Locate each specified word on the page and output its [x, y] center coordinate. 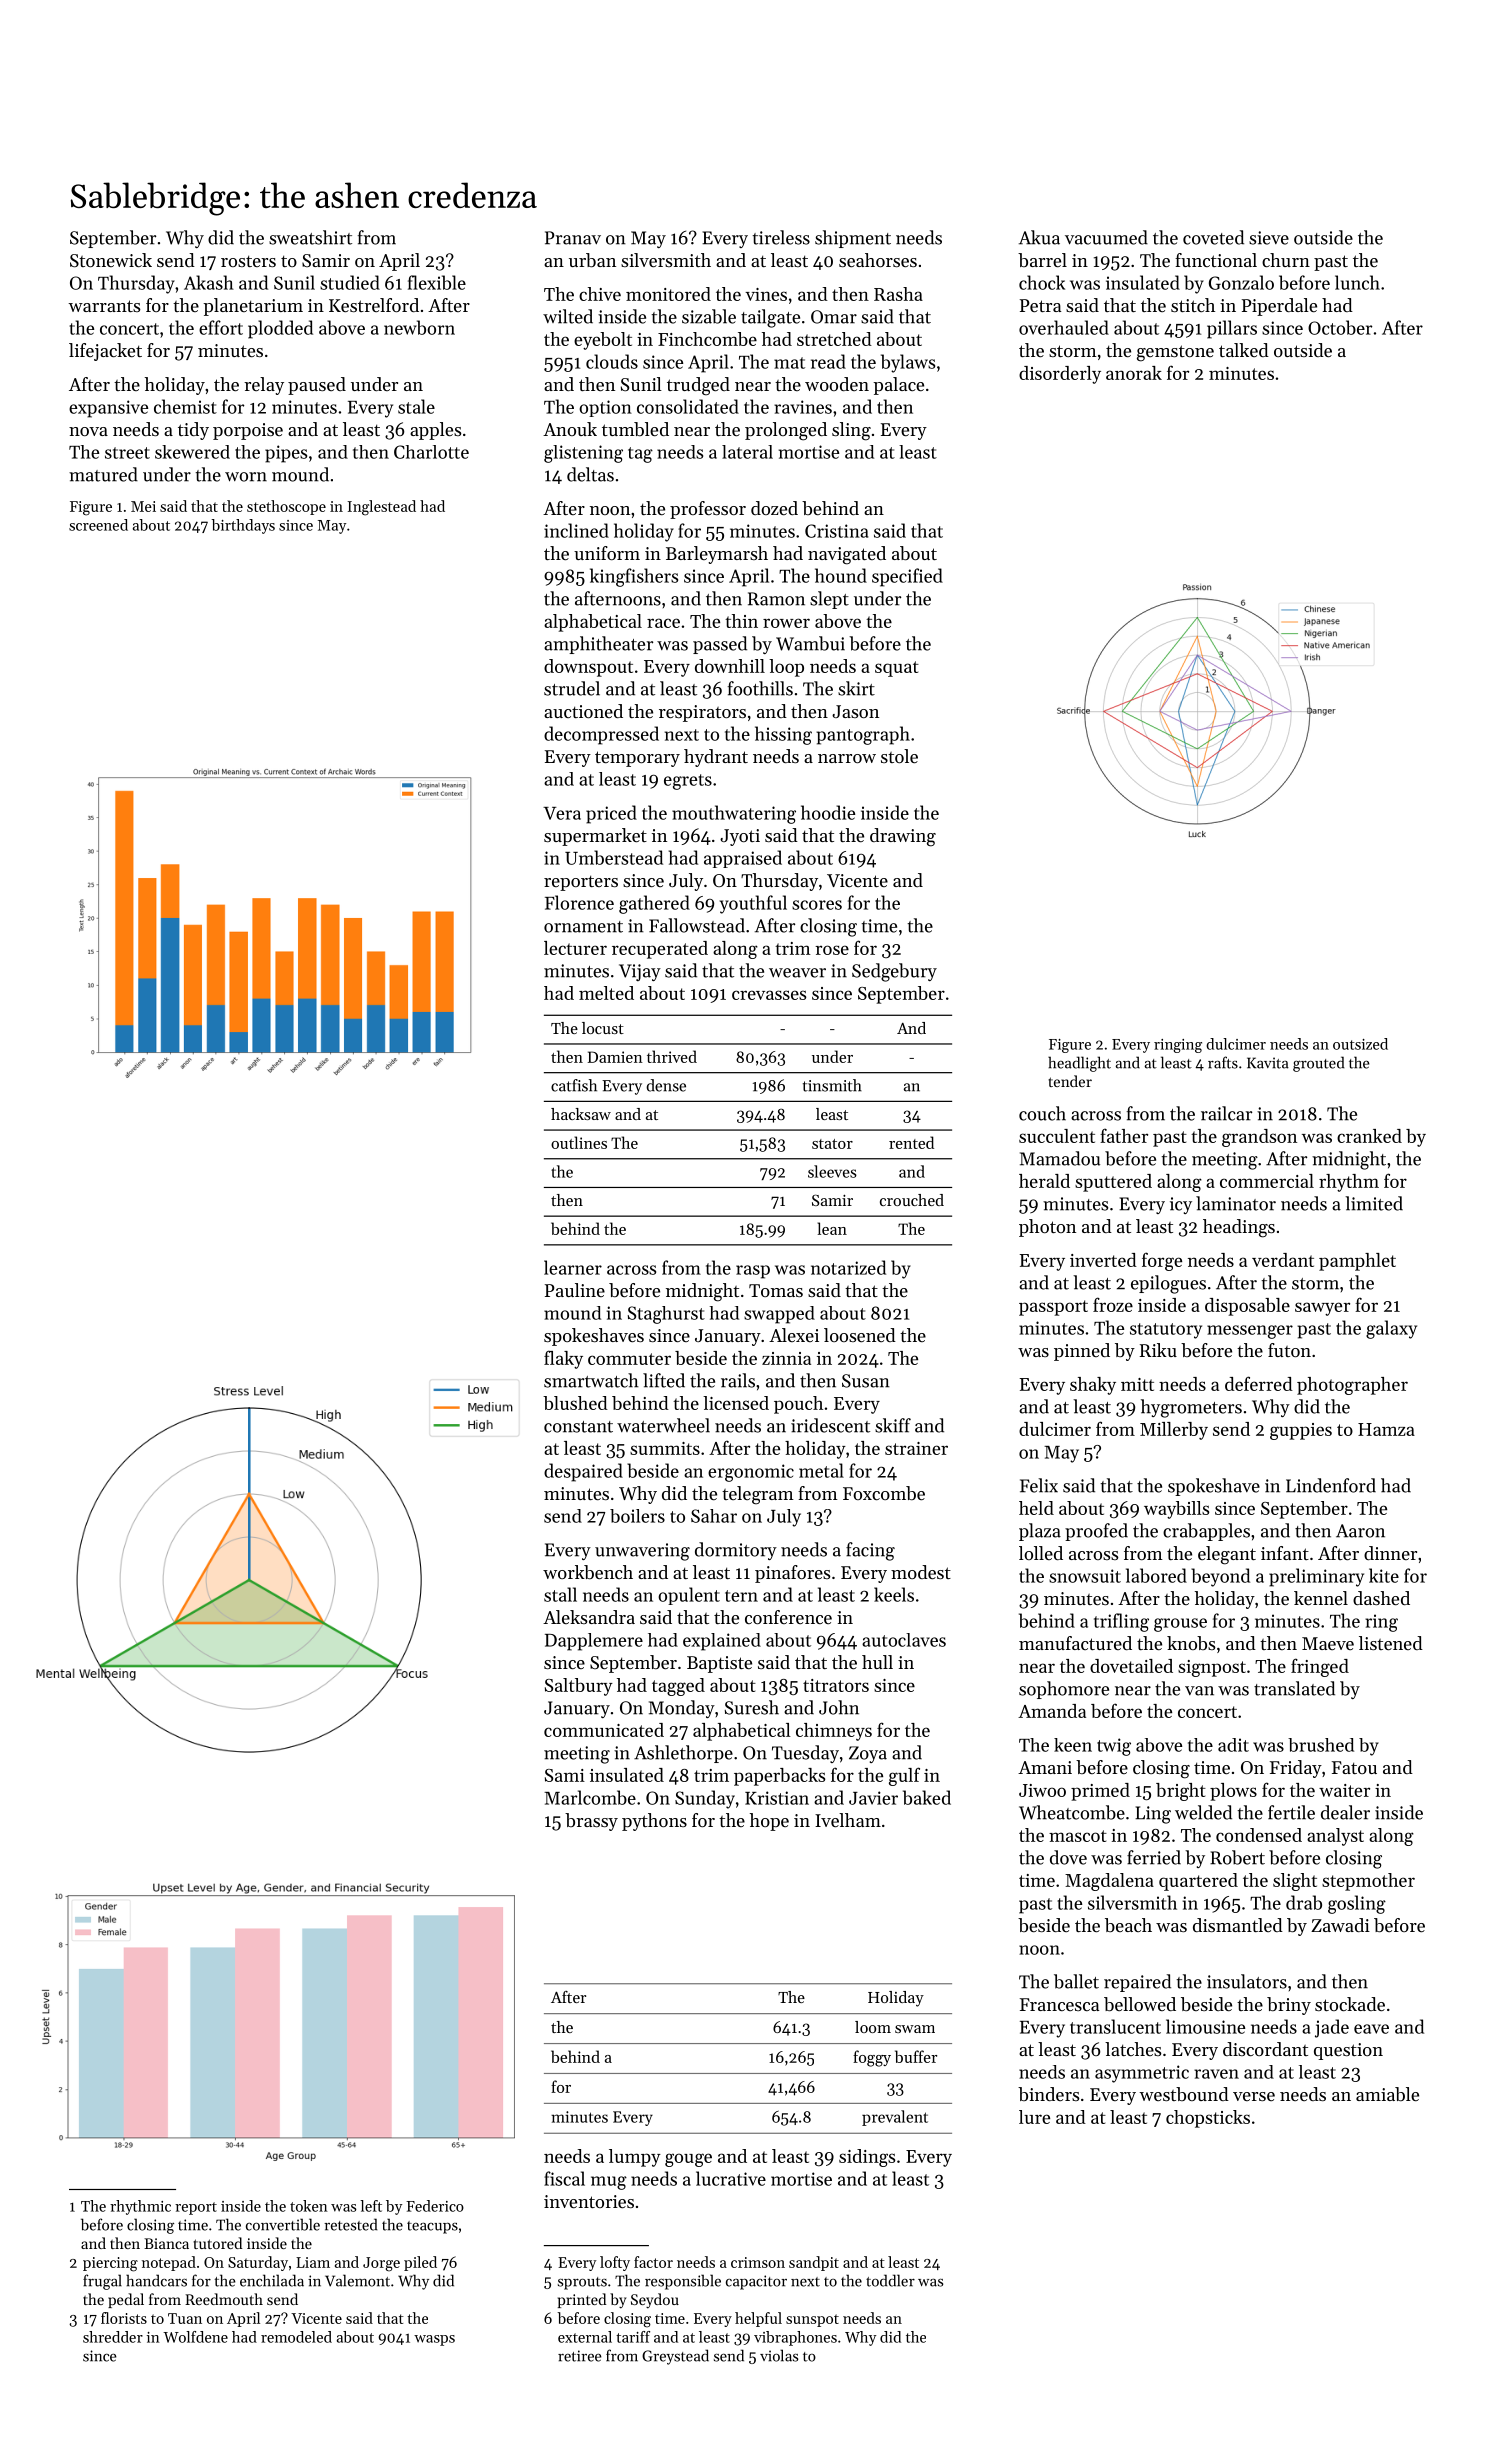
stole [899, 756]
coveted [1213, 237]
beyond [1220, 1577]
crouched [912, 1200]
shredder [113, 2337]
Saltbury [579, 1687]
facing [870, 1551]
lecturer [575, 948]
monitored [668, 294]
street [127, 453]
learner [573, 1267]
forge [1162, 1261]
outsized [1360, 1044]
